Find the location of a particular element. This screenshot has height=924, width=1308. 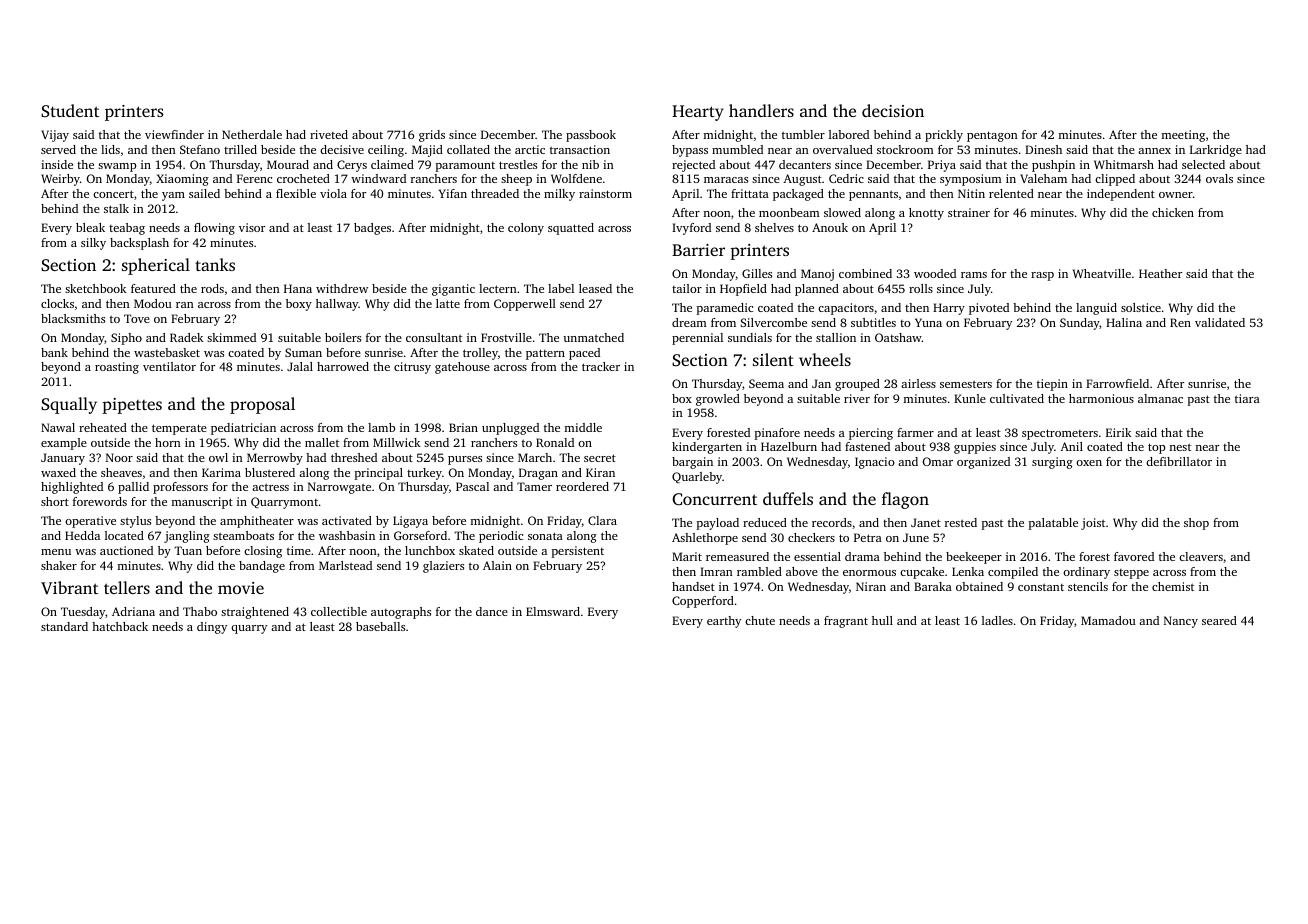

pennants is located at coordinates (873, 195).
